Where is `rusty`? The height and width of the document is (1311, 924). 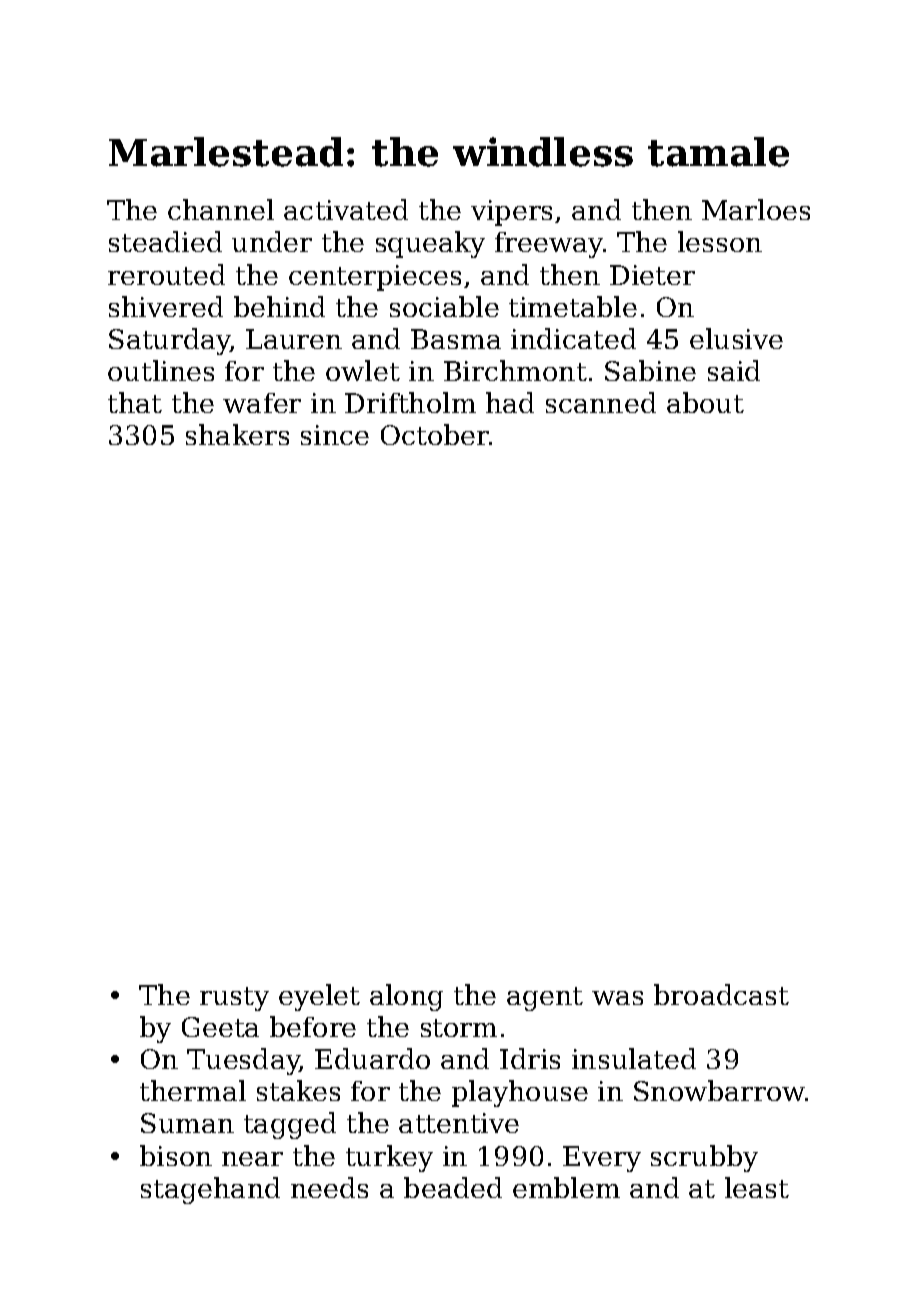
rusty is located at coordinates (234, 999).
